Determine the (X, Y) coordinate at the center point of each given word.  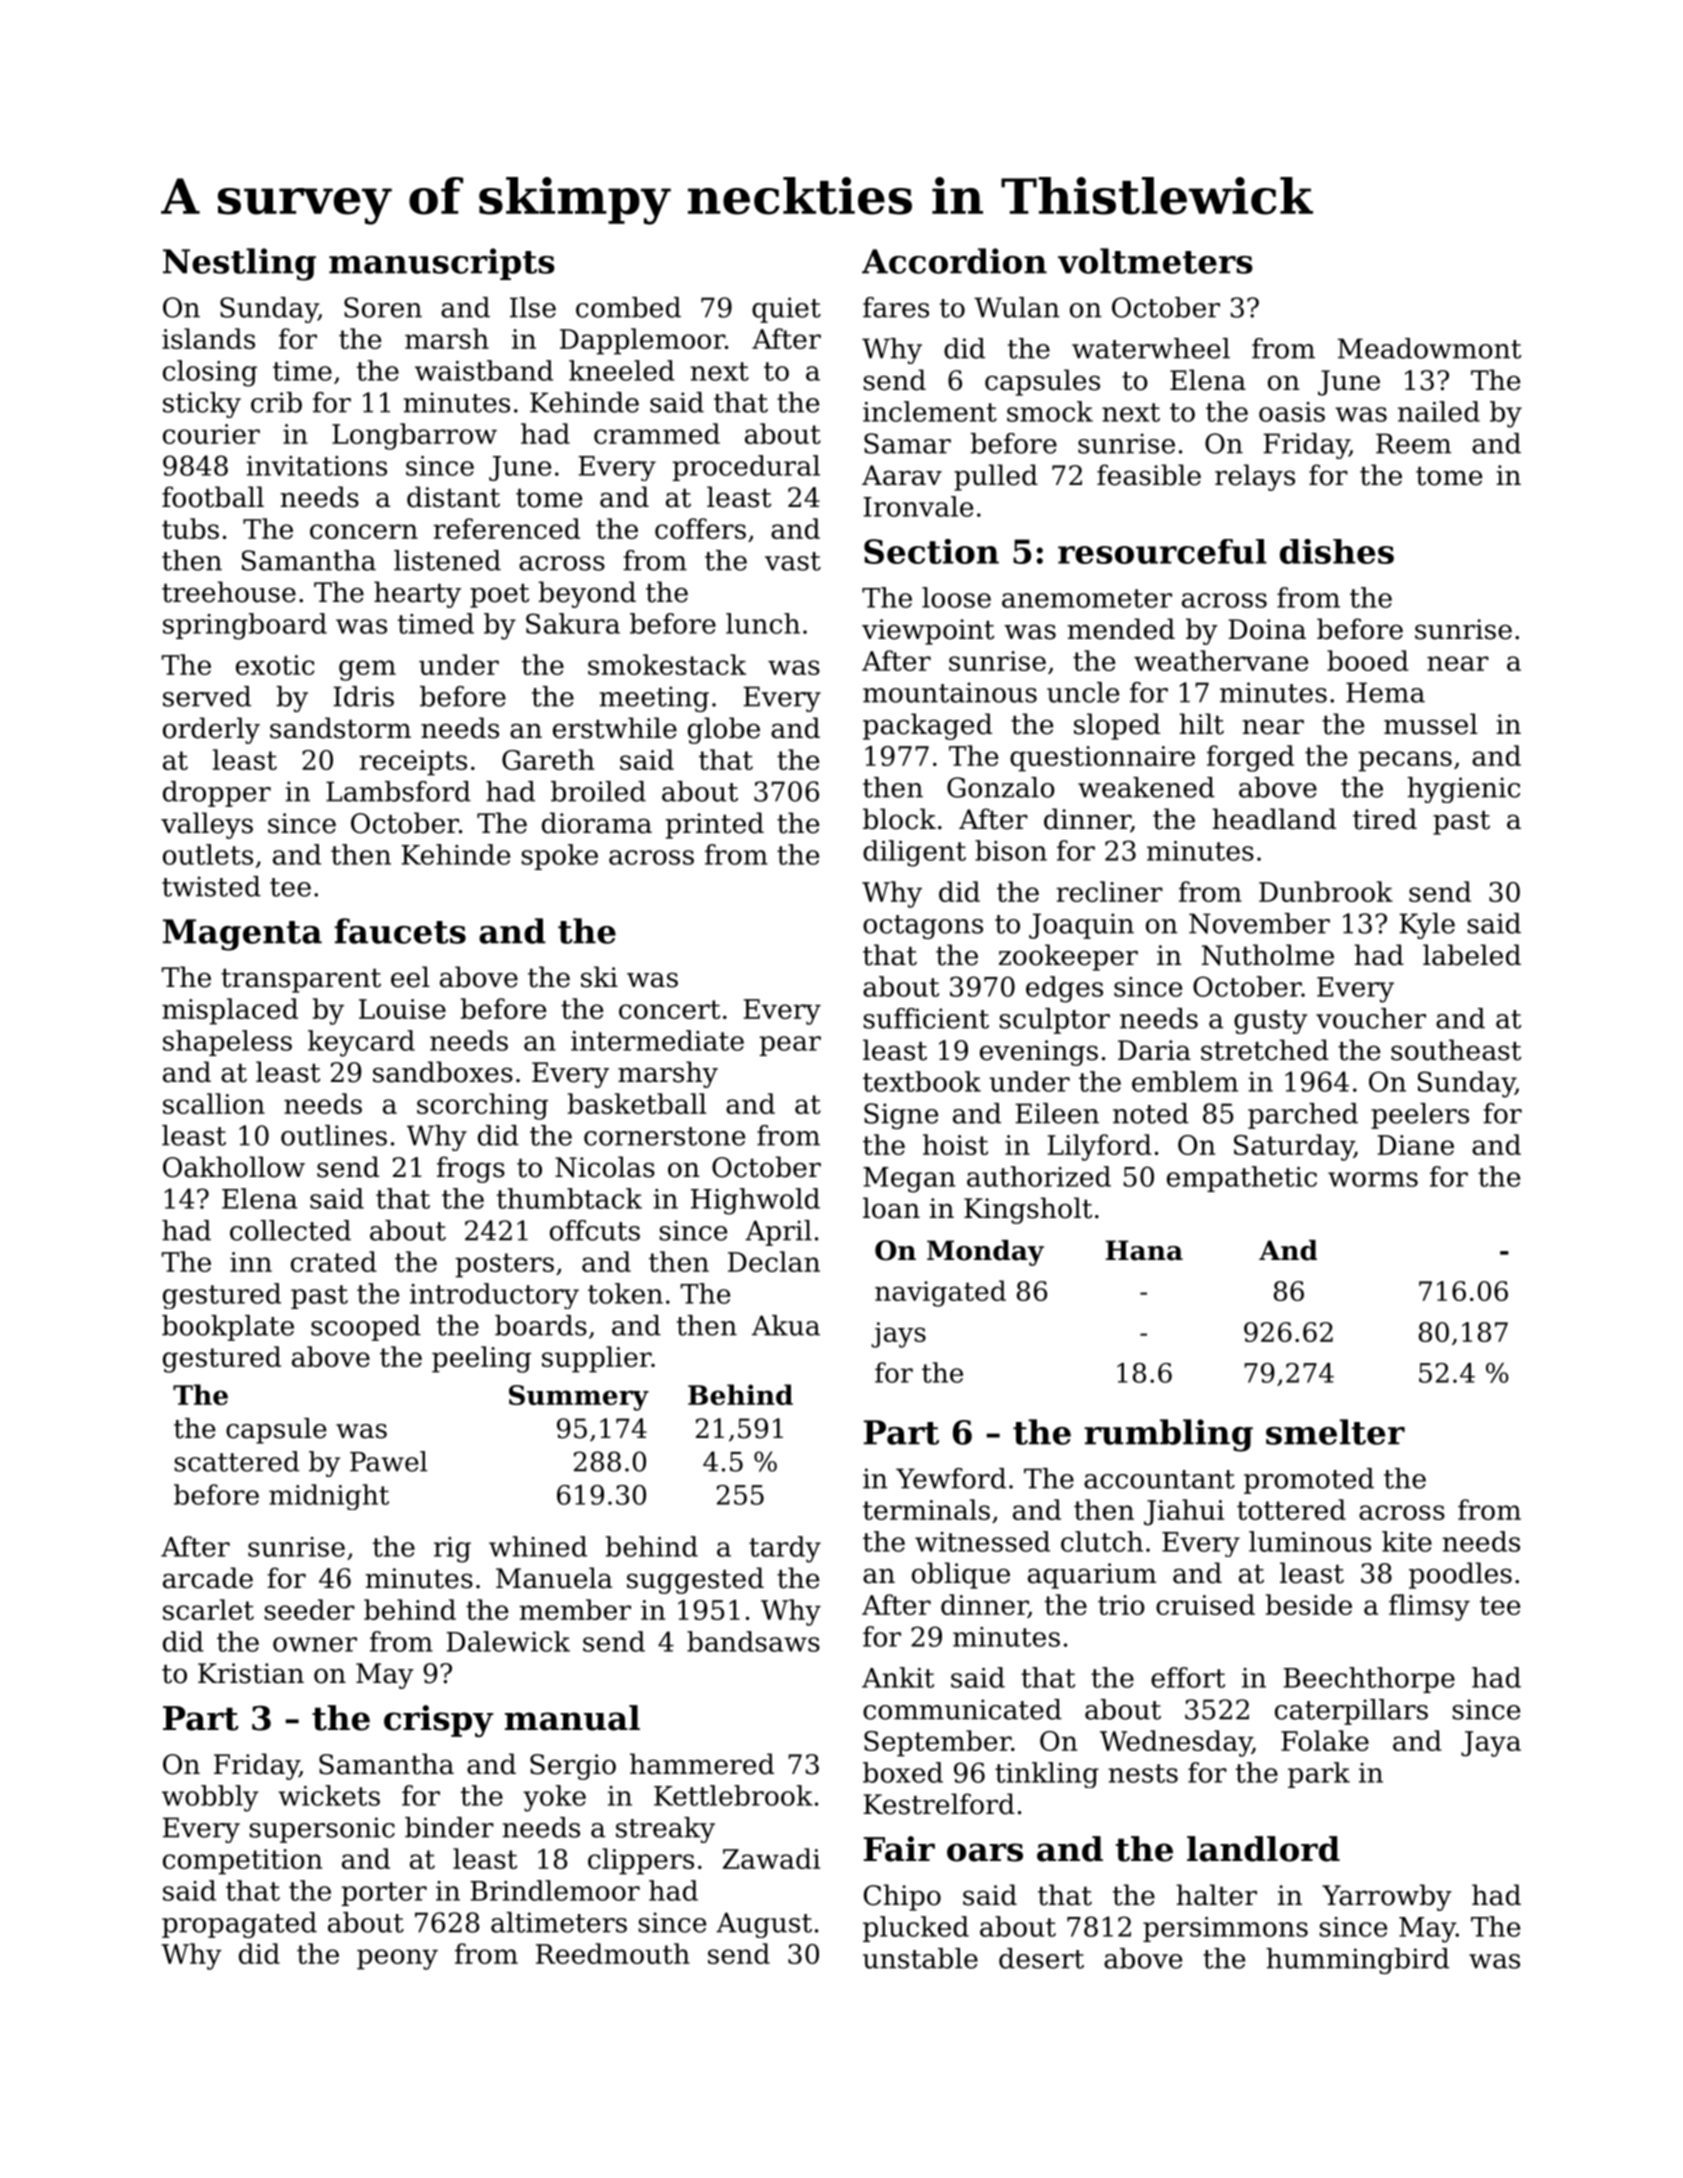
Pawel (388, 1461)
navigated (940, 1293)
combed (628, 307)
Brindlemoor (555, 1890)
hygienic (1463, 790)
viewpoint (928, 632)
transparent (301, 981)
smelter (1335, 1432)
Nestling (239, 264)
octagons (923, 927)
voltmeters (1155, 261)
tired (1385, 819)
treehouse (229, 592)
